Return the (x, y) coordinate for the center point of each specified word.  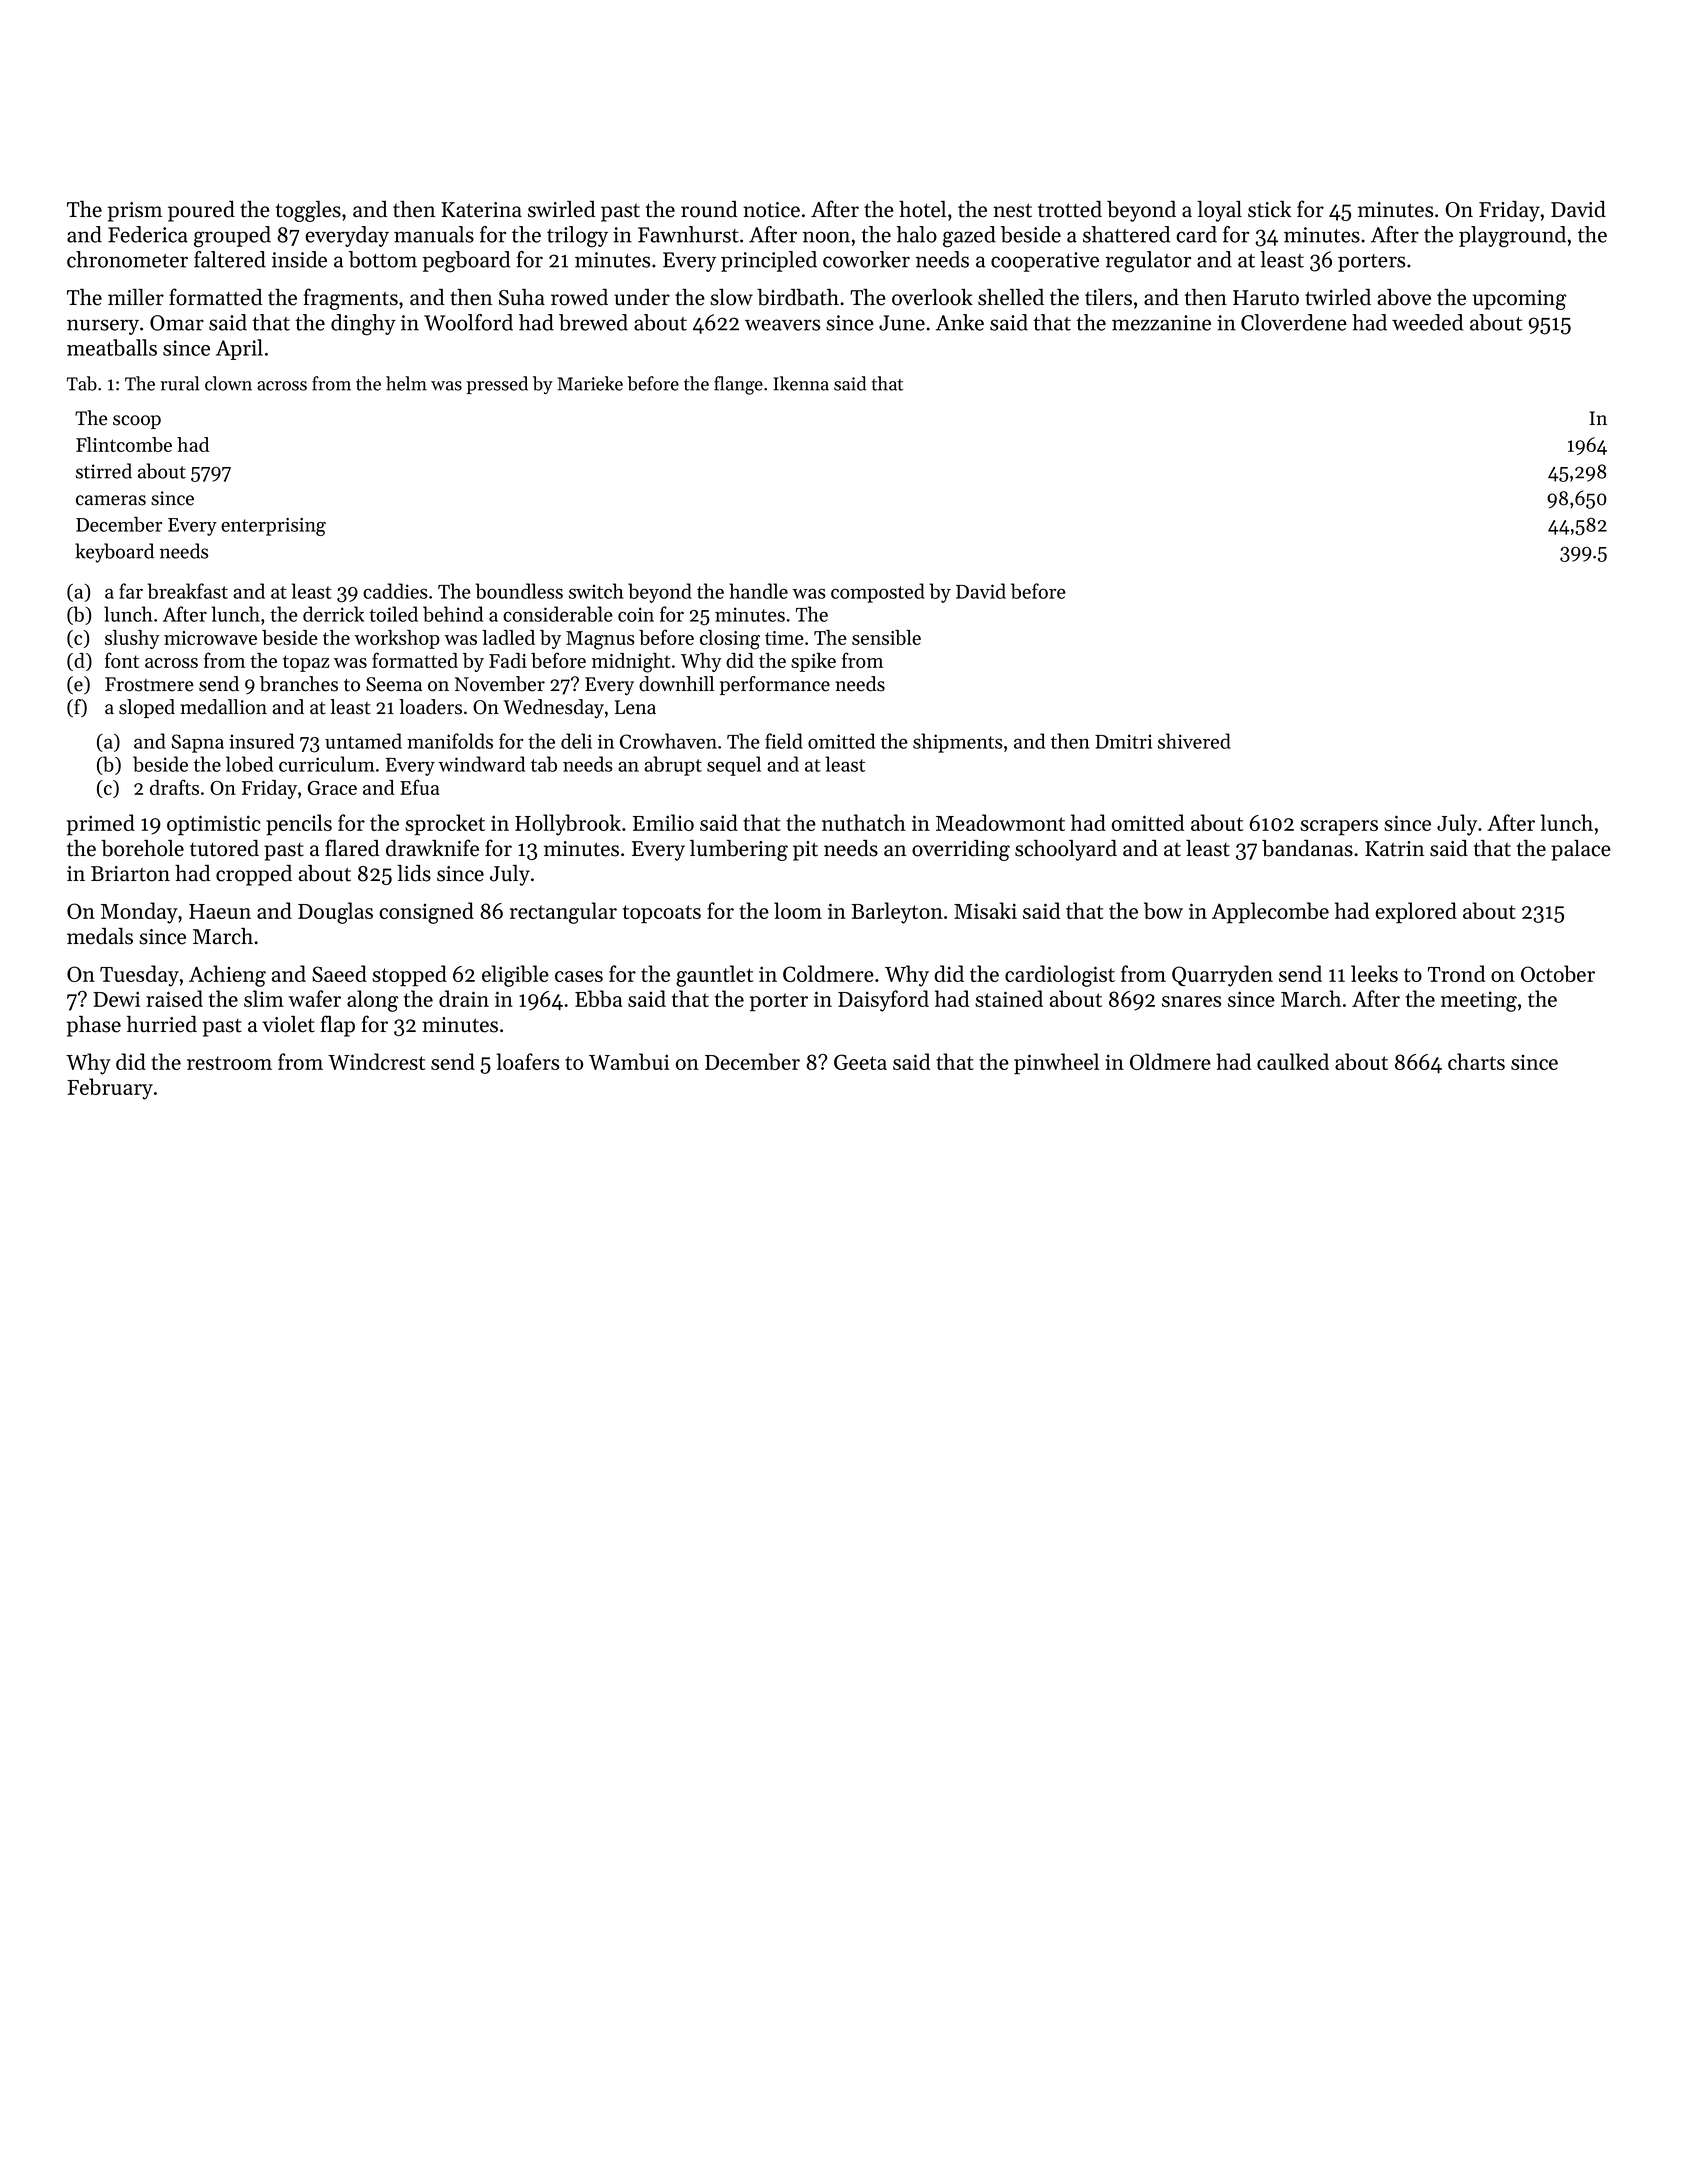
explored (1416, 913)
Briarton (130, 874)
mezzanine (1161, 323)
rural (180, 383)
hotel (922, 209)
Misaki (985, 910)
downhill (676, 684)
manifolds (450, 741)
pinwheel (1056, 1064)
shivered (1194, 741)
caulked (1293, 1061)
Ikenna (801, 383)
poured (201, 211)
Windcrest (376, 1061)
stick (1269, 209)
